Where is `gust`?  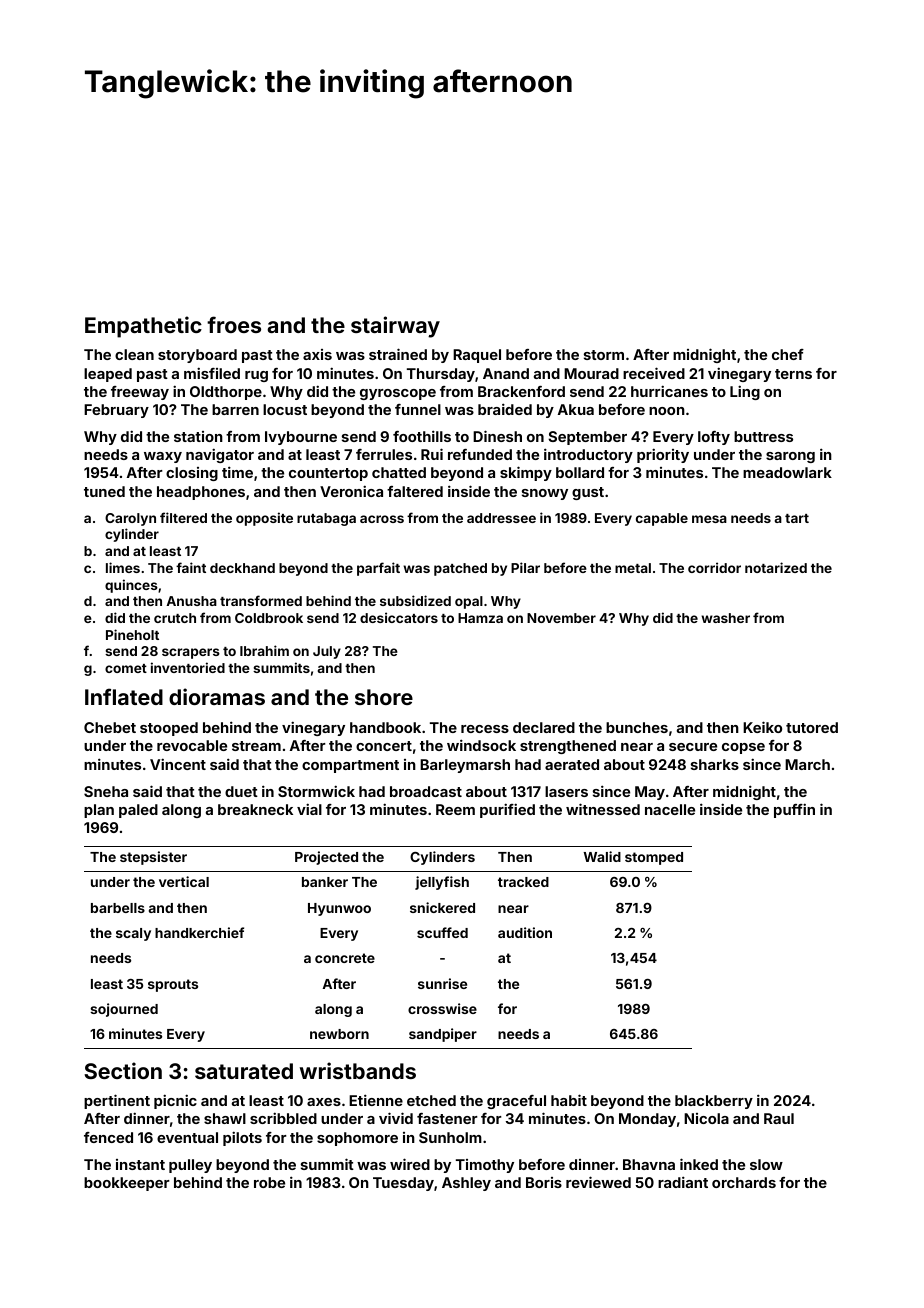 gust is located at coordinates (588, 493).
